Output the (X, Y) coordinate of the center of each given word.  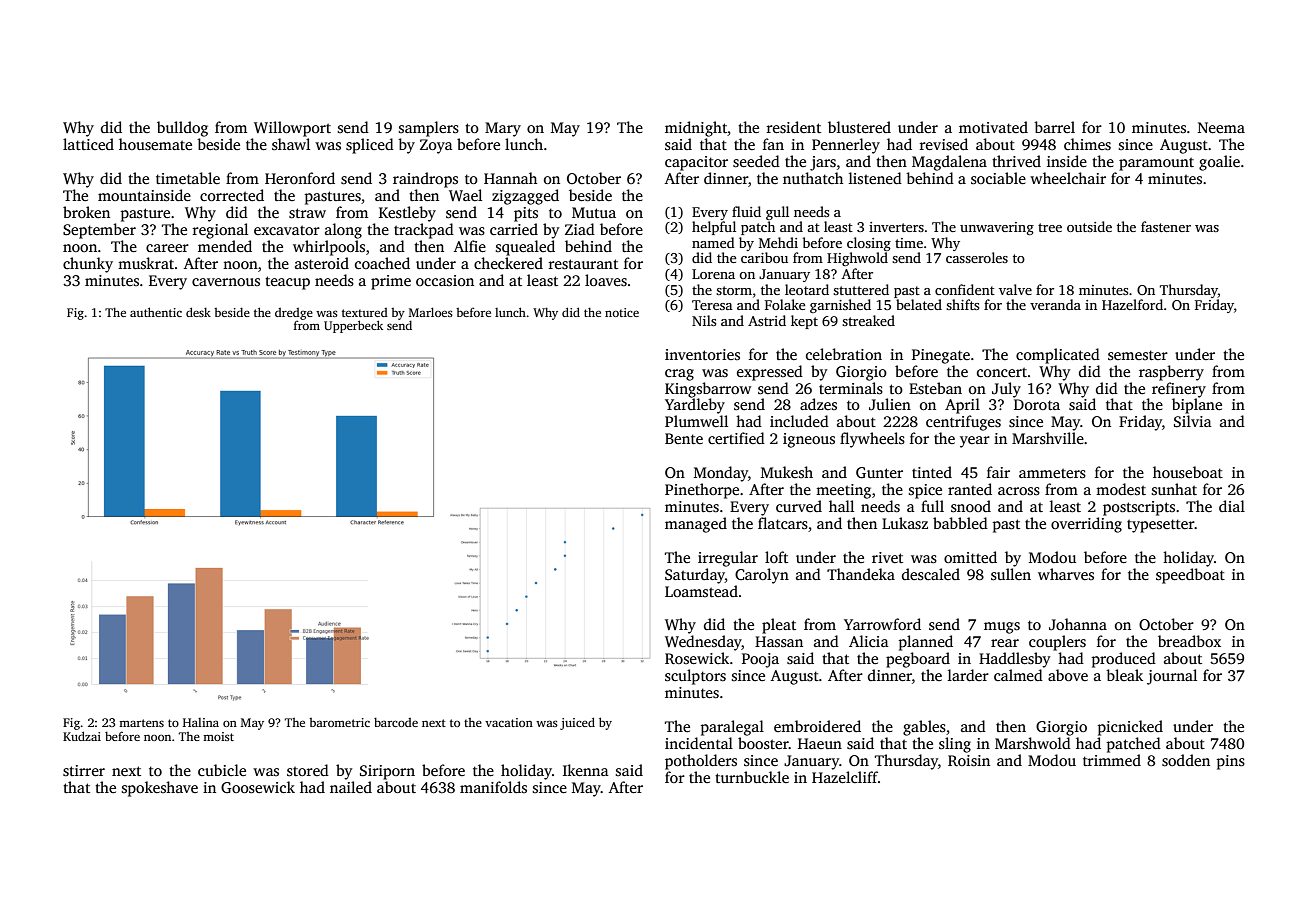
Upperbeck (353, 326)
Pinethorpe (702, 491)
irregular (728, 559)
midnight (696, 129)
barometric (339, 722)
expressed (770, 373)
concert (1002, 372)
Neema (1221, 127)
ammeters (1052, 473)
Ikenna (586, 770)
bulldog (182, 129)
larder (968, 675)
